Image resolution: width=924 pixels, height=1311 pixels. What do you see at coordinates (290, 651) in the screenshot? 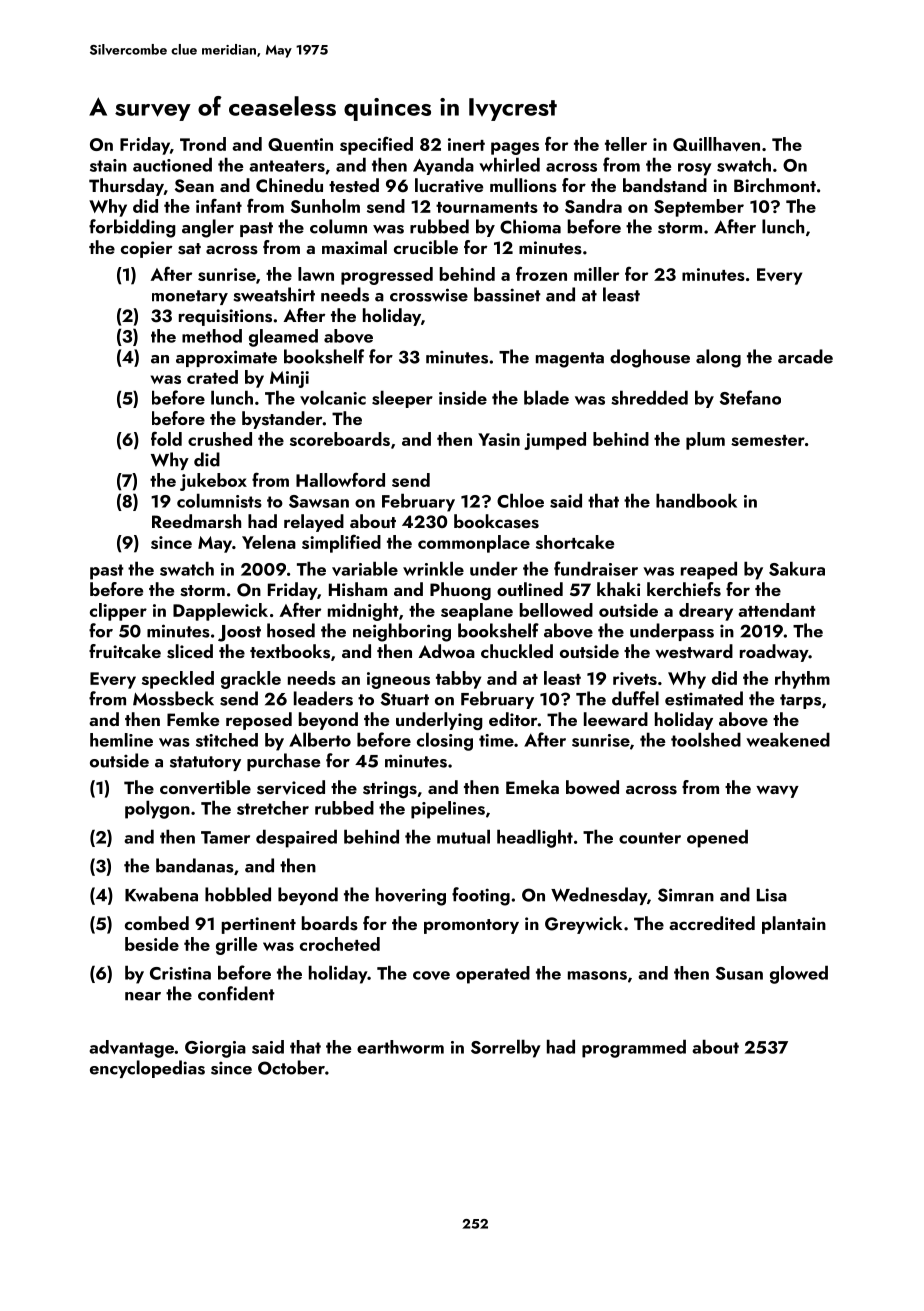
I see `textbooks` at bounding box center [290, 651].
